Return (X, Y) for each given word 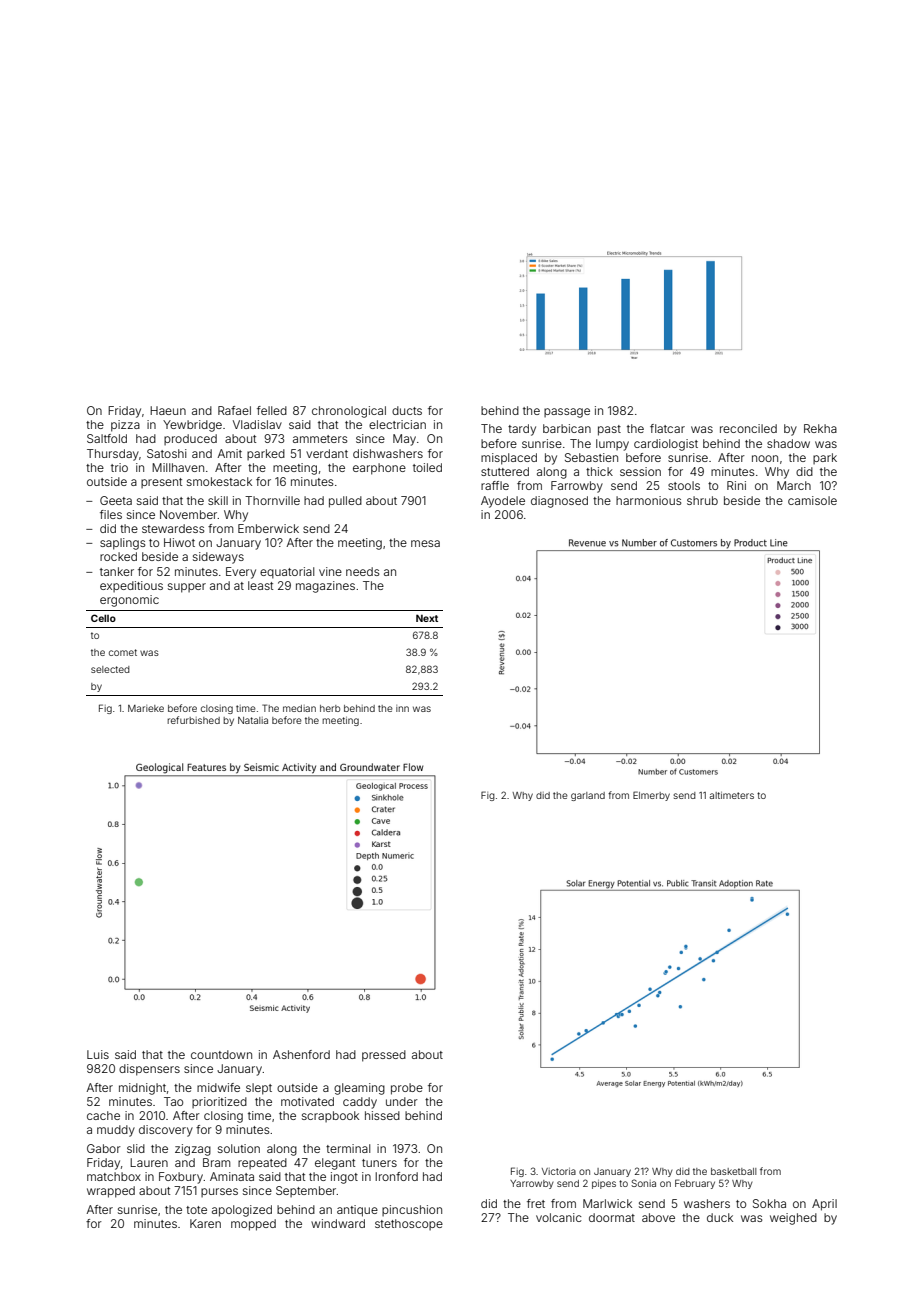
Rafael (234, 410)
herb (330, 708)
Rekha (820, 428)
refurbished (193, 720)
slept (259, 1089)
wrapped (111, 1192)
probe (407, 1089)
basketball (734, 1171)
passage (567, 413)
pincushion (412, 1210)
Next (427, 618)
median (299, 708)
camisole (812, 500)
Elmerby (651, 796)
